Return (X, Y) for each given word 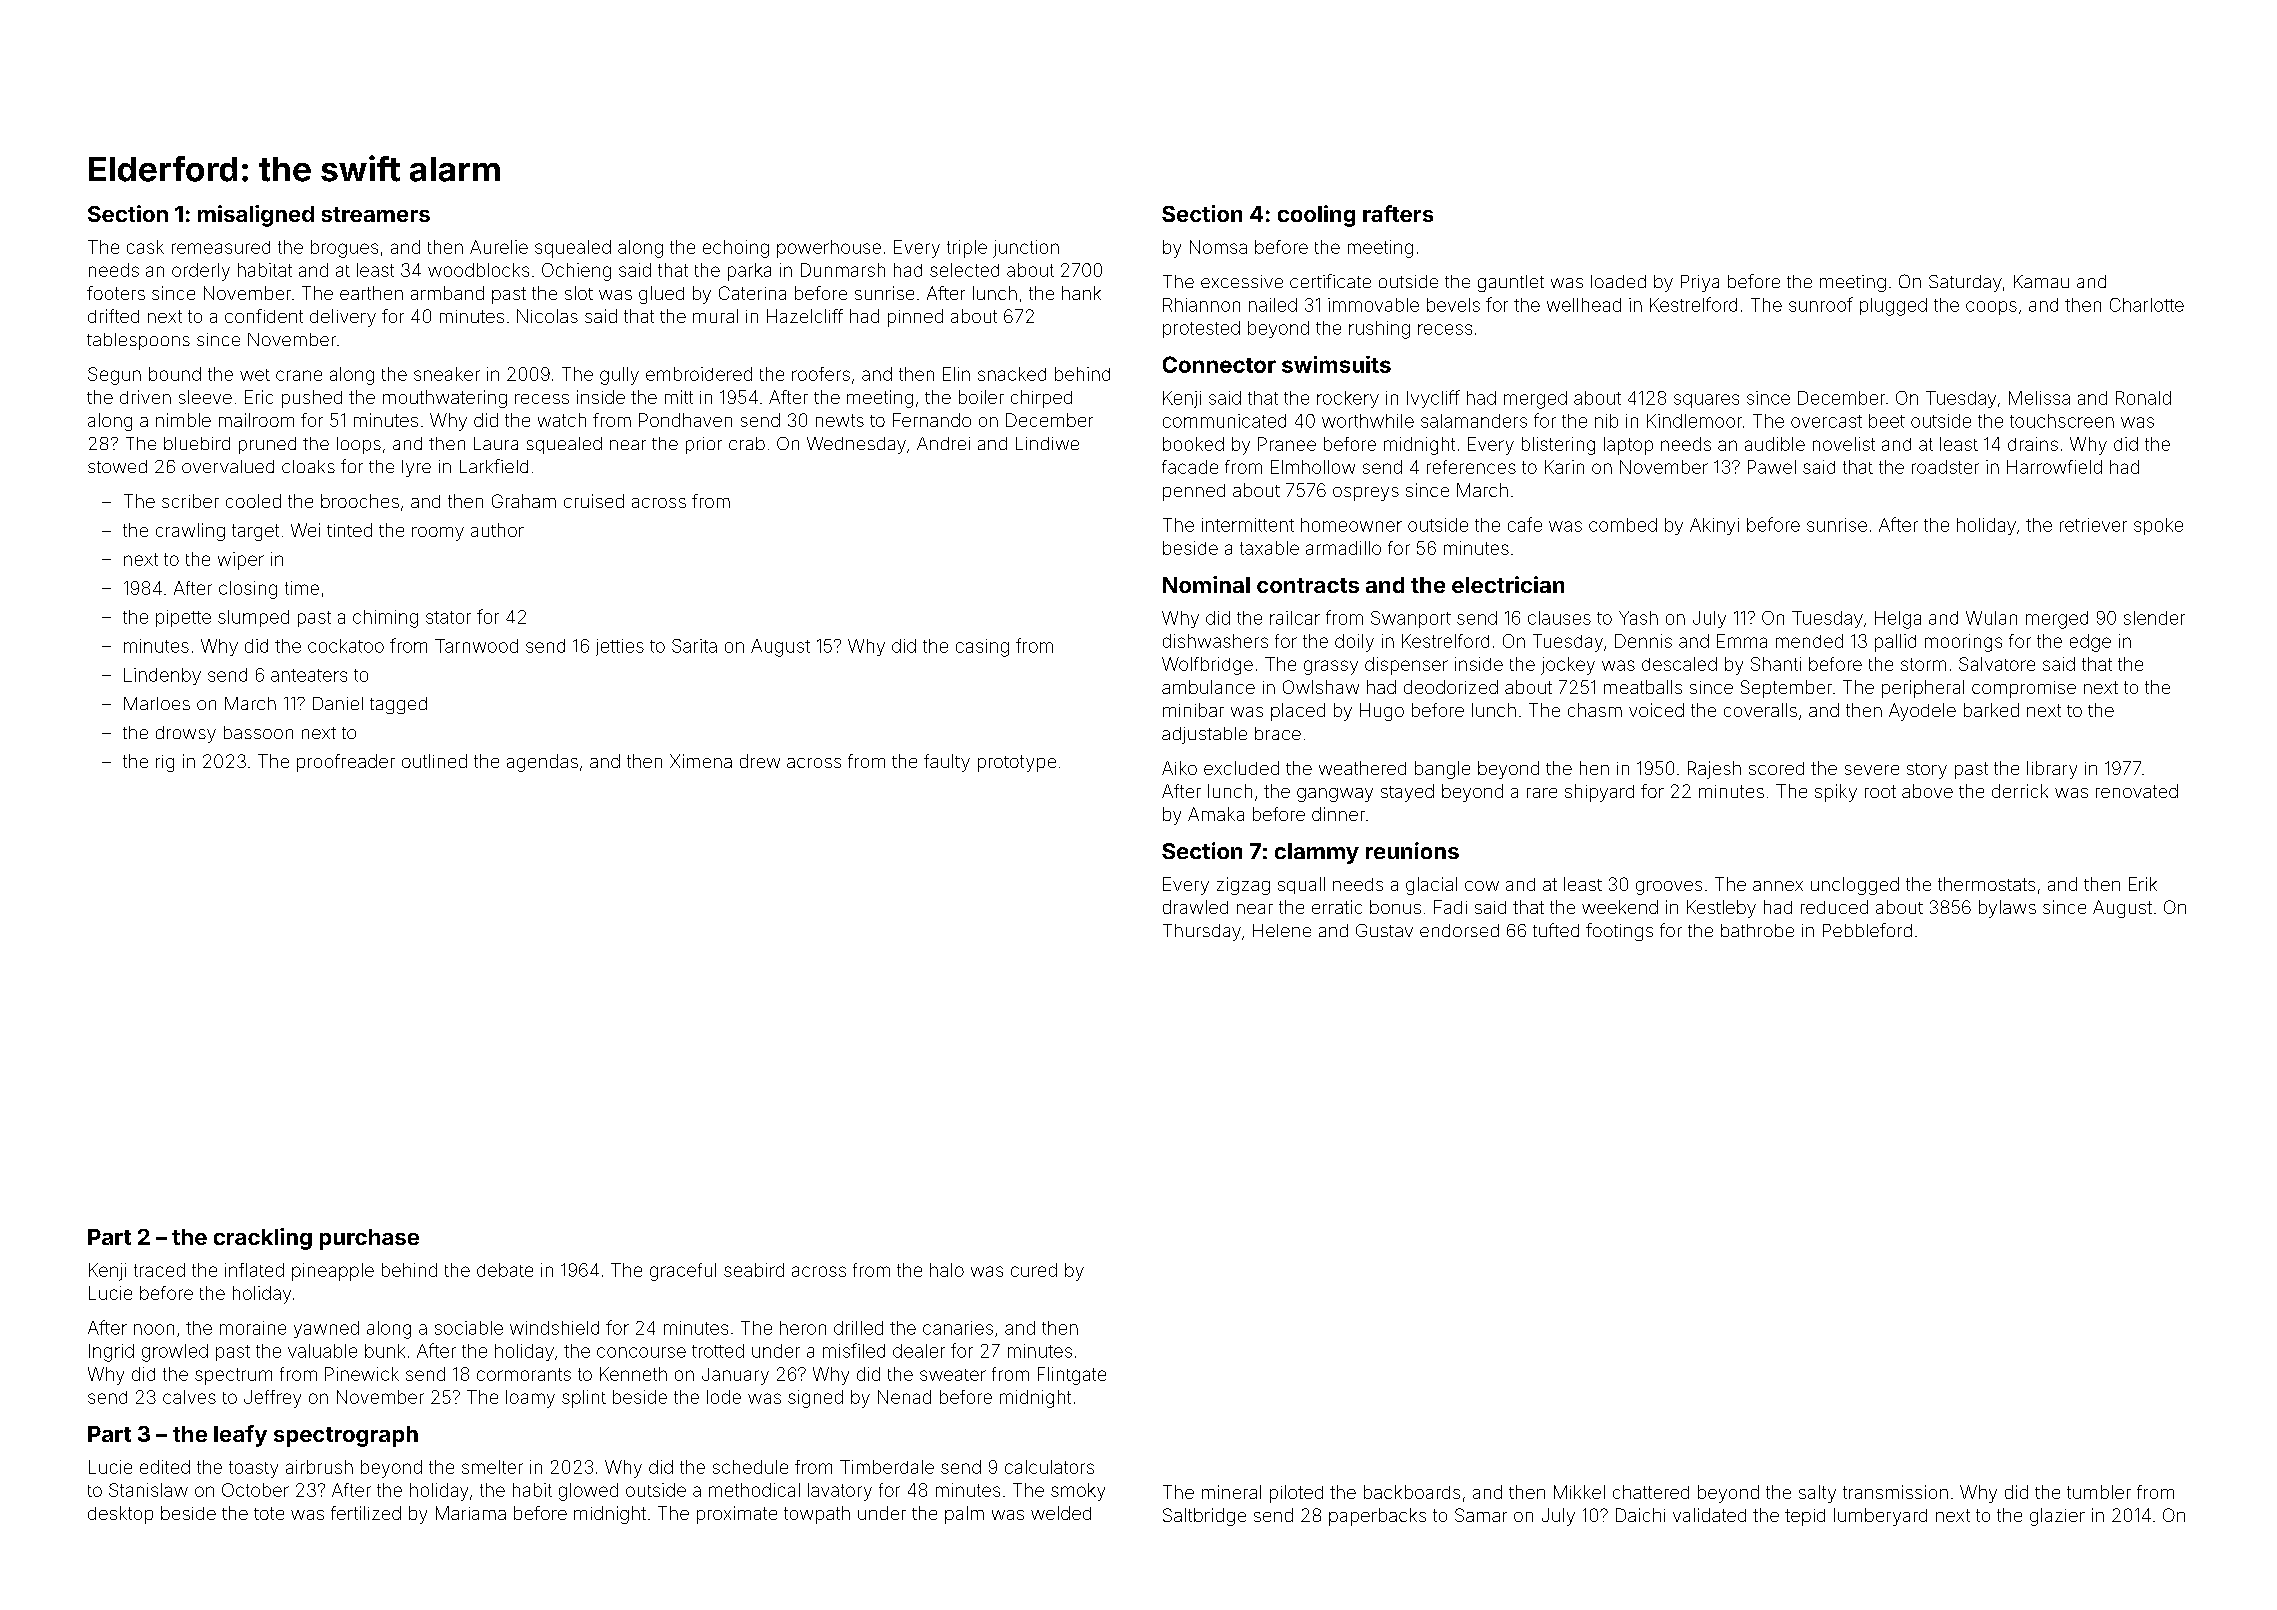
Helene (1282, 930)
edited (165, 1467)
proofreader (346, 763)
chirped (1041, 399)
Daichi (1640, 1515)
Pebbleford (1867, 930)
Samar (1481, 1515)
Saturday (1965, 283)
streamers (376, 214)
